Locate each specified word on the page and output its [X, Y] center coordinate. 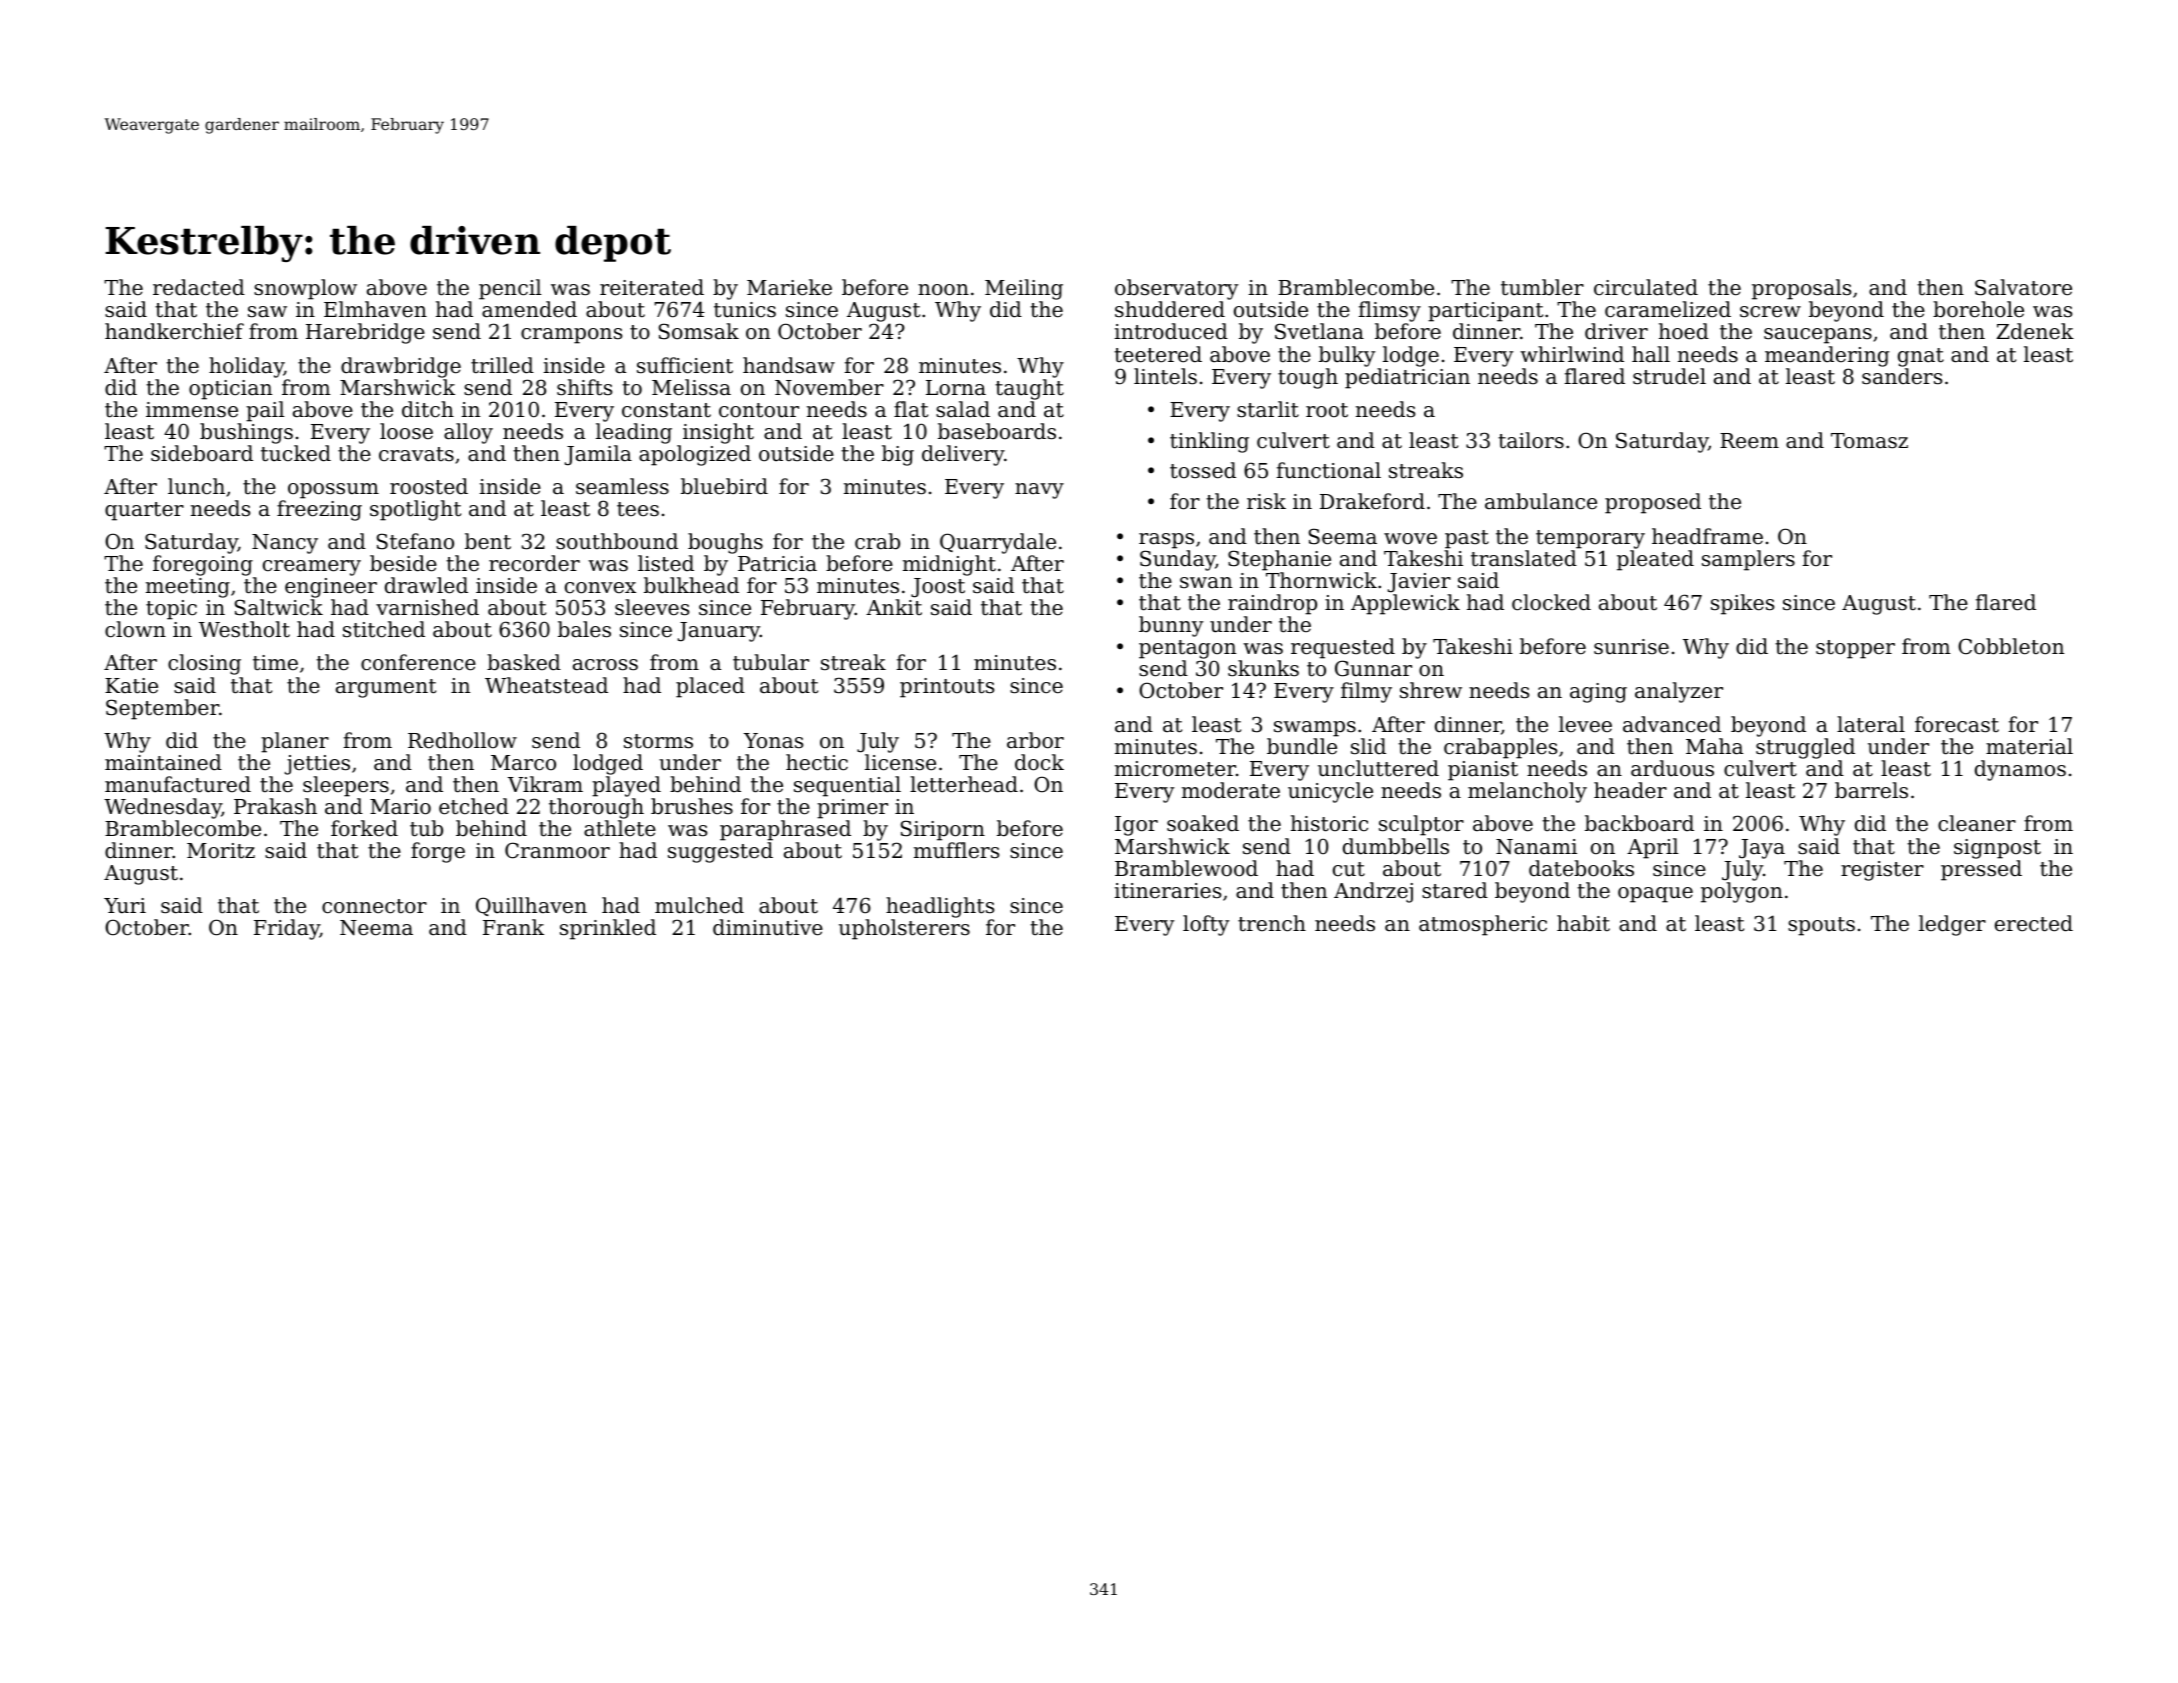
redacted [199, 287]
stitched [384, 629]
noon [943, 290]
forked [364, 828]
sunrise [1631, 647]
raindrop [1272, 604]
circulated [1646, 287]
